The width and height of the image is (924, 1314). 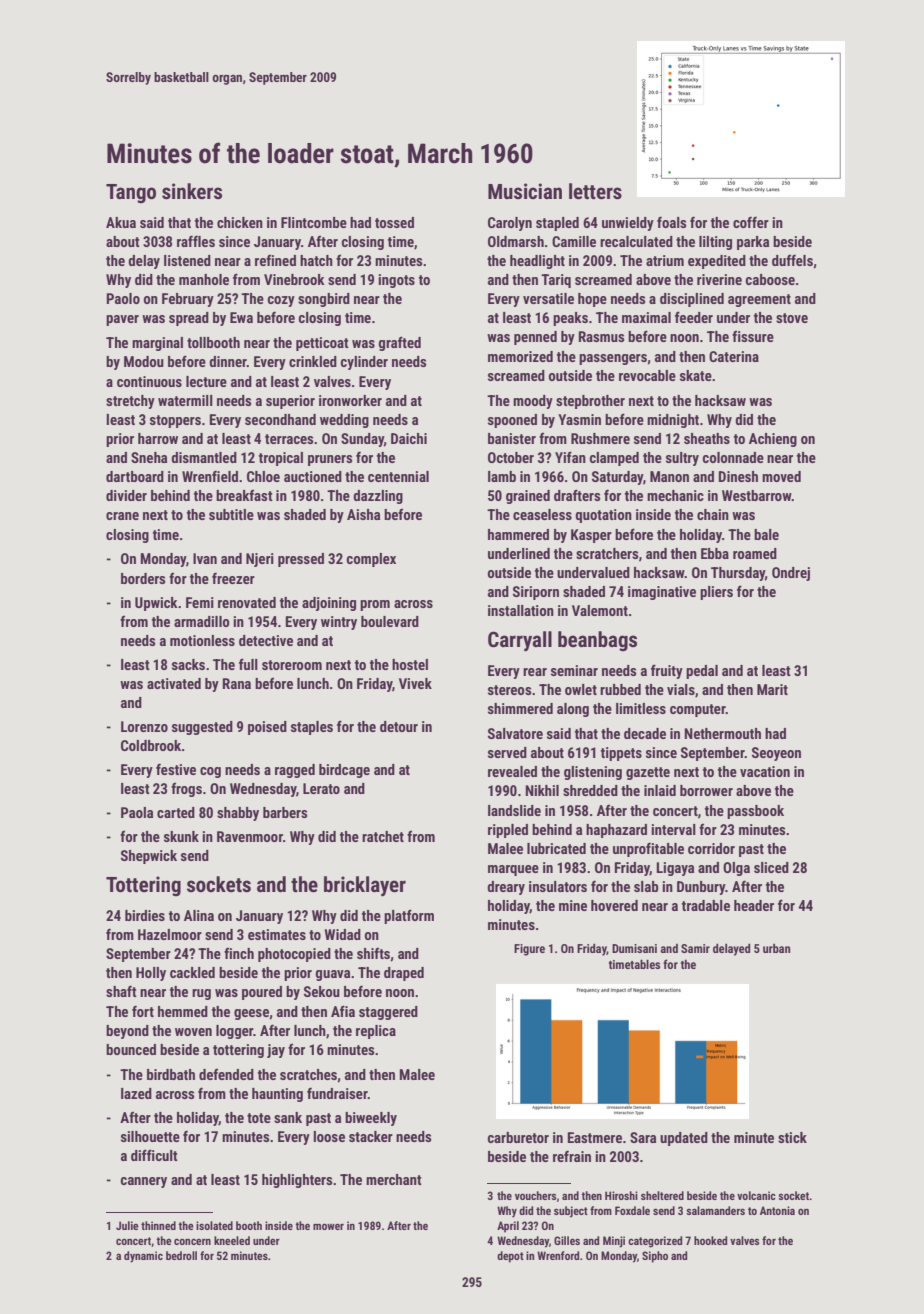 What do you see at coordinates (792, 318) in the image?
I see `stove` at bounding box center [792, 318].
